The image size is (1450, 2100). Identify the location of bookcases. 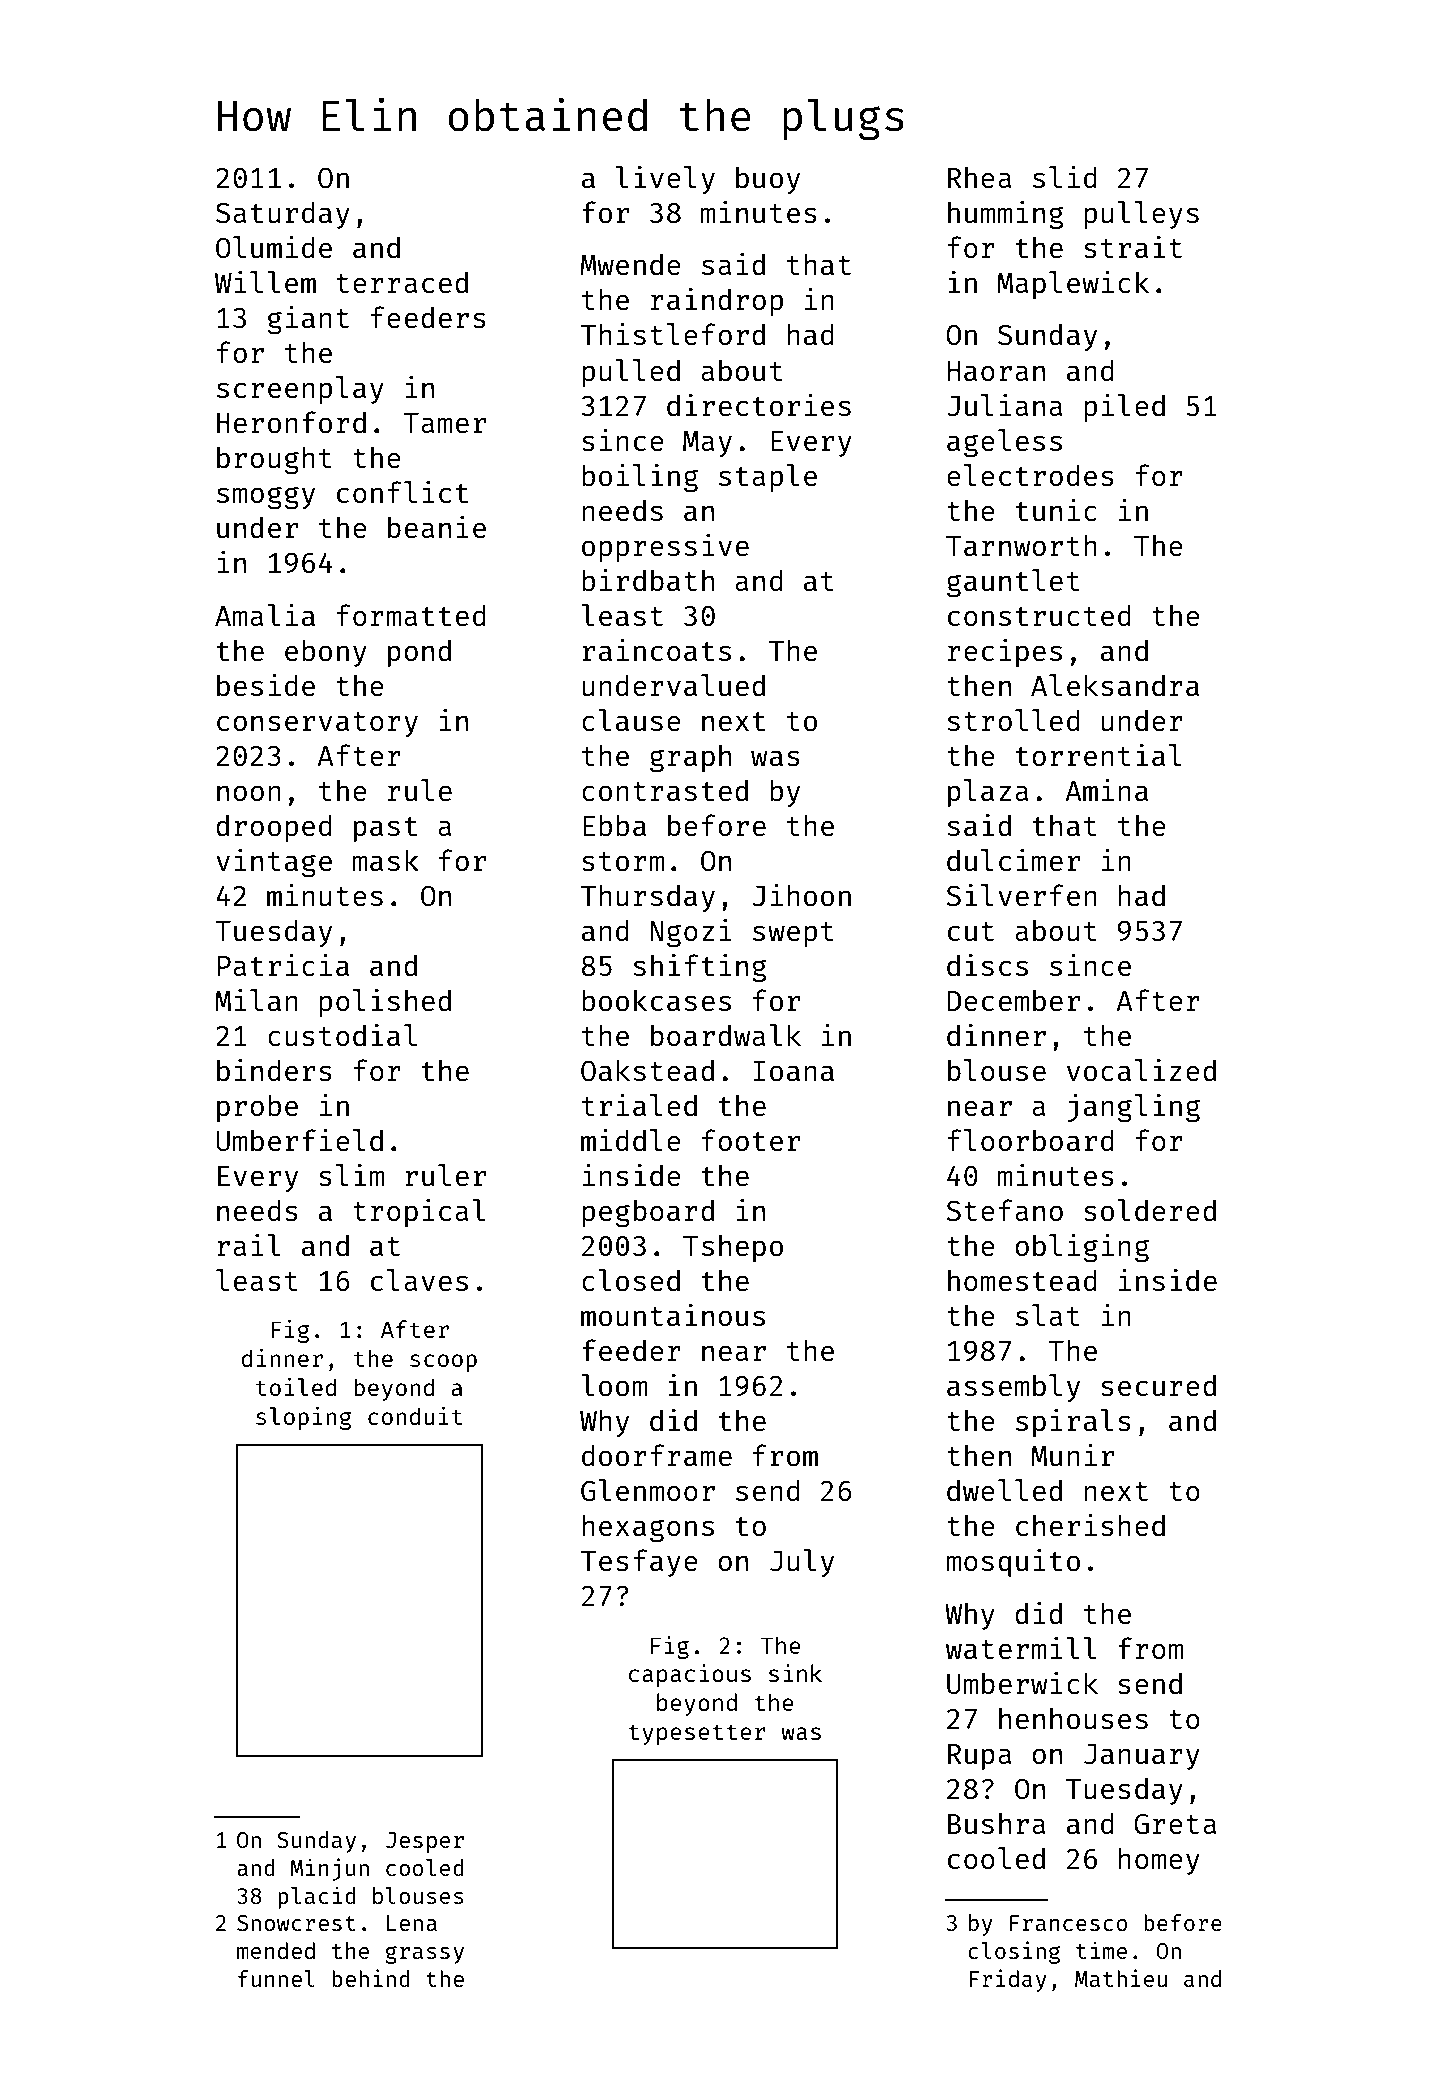
(656, 1000).
